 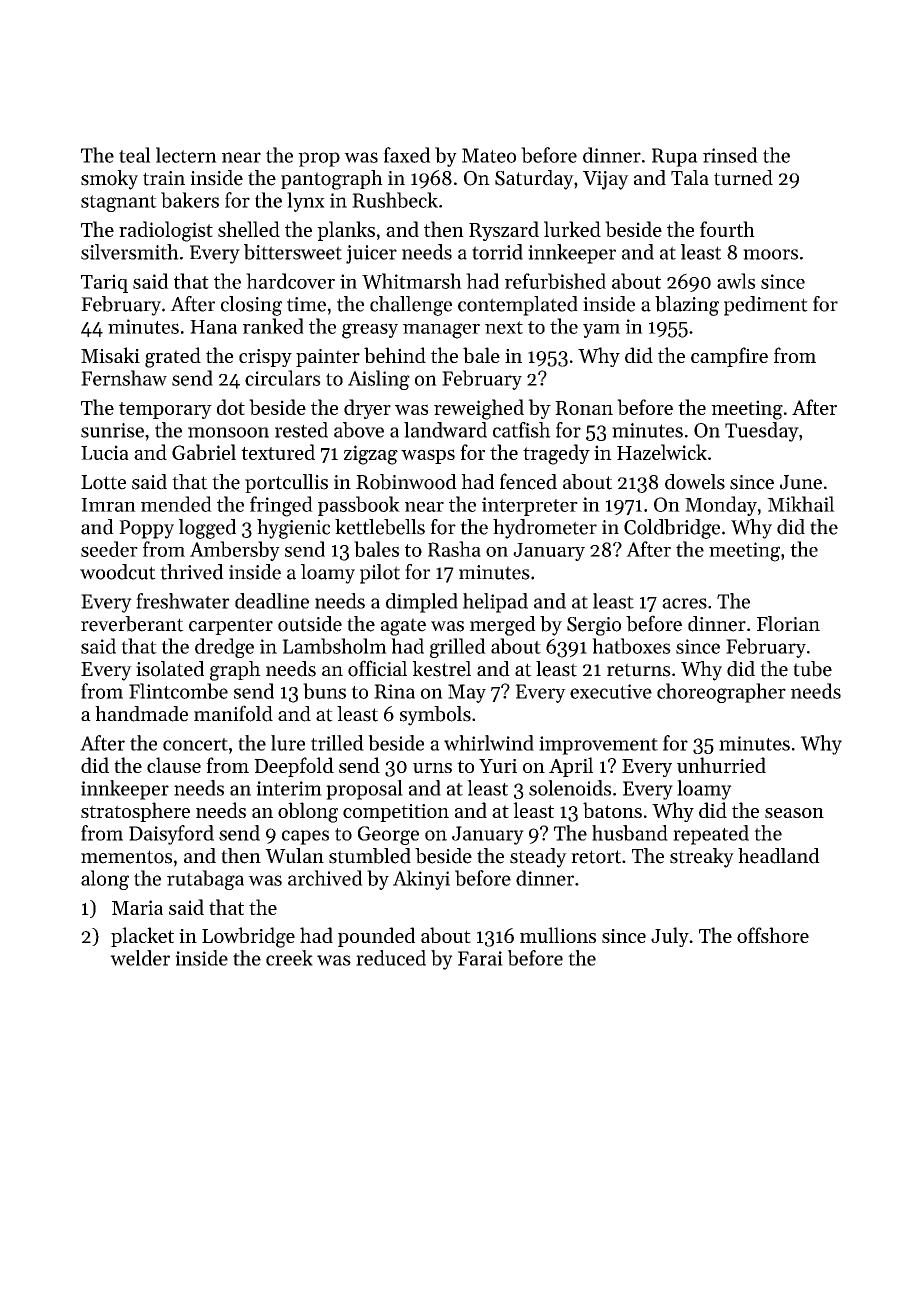 What do you see at coordinates (137, 907) in the image?
I see `Maria` at bounding box center [137, 907].
